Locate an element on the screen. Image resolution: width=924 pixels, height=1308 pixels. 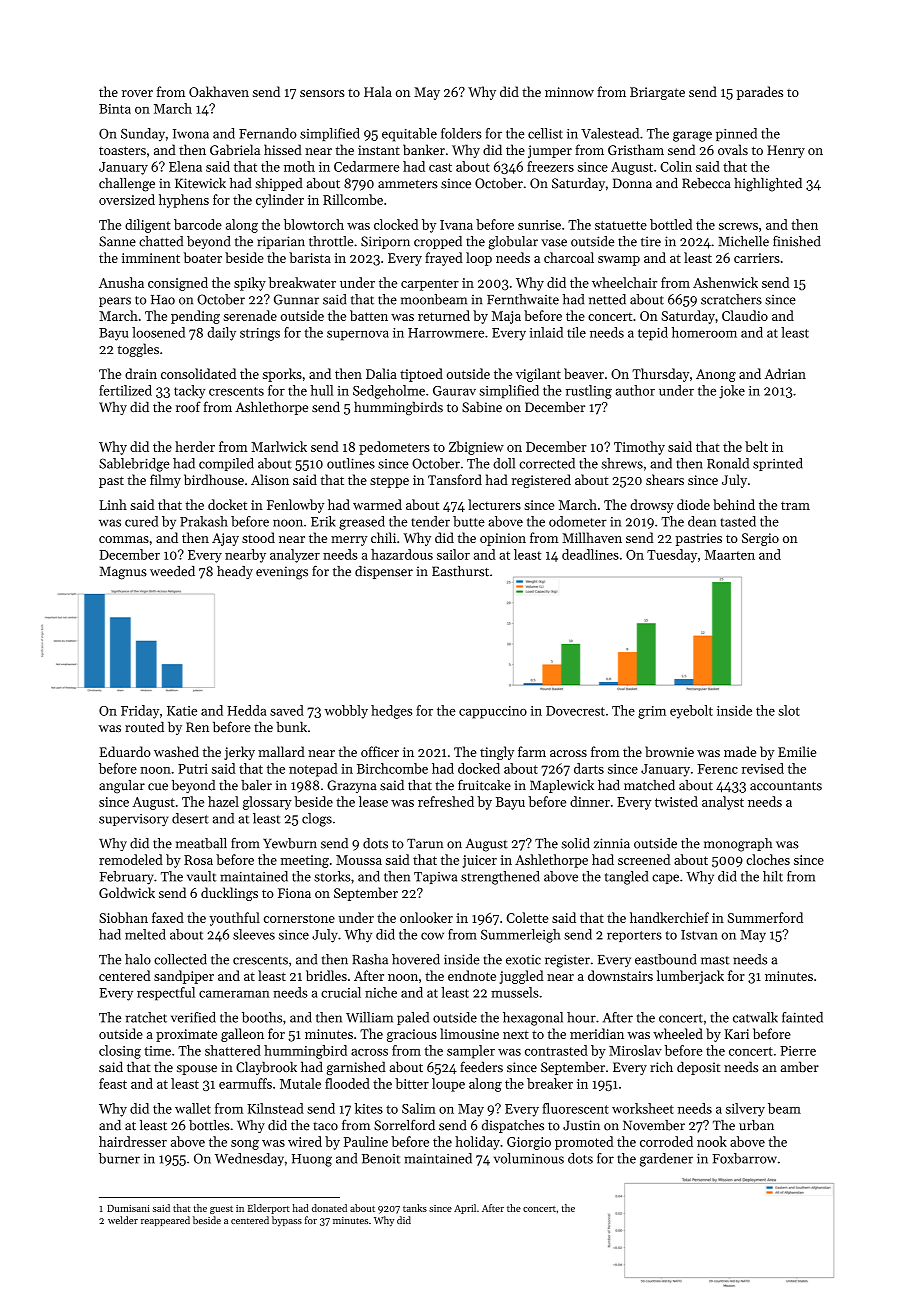
Colette is located at coordinates (527, 917).
